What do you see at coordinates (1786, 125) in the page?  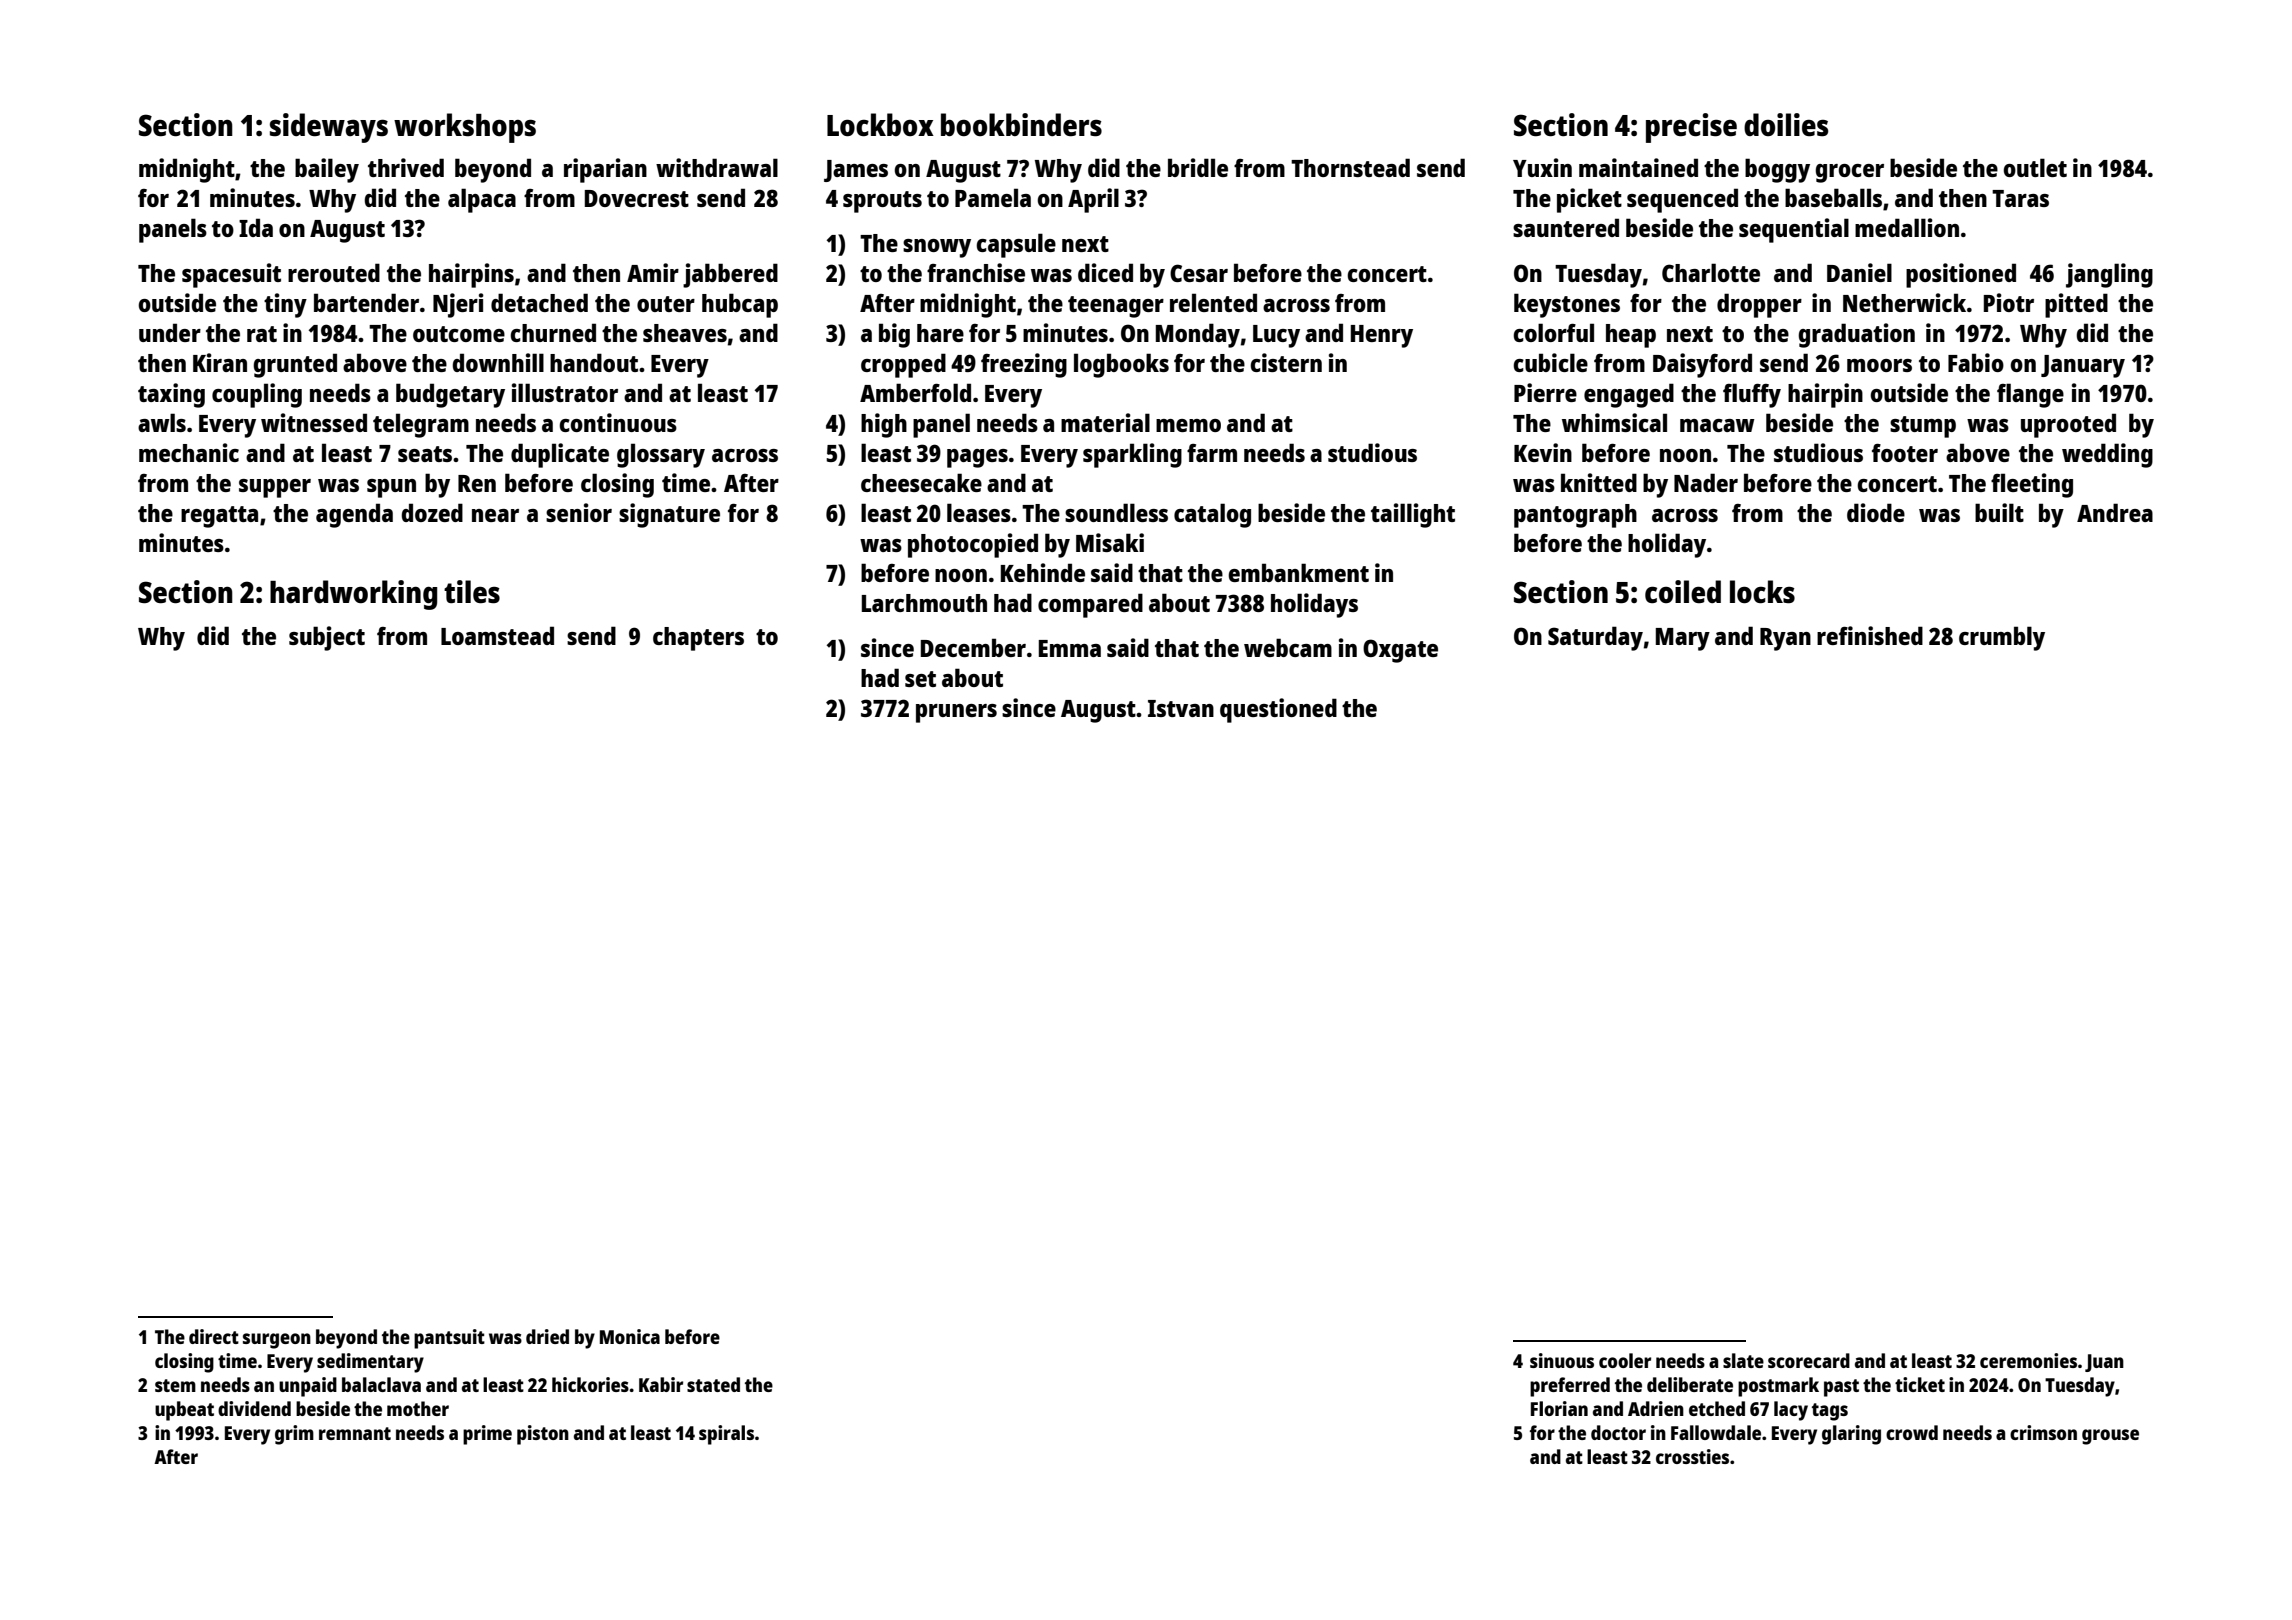 I see `doilies` at bounding box center [1786, 125].
